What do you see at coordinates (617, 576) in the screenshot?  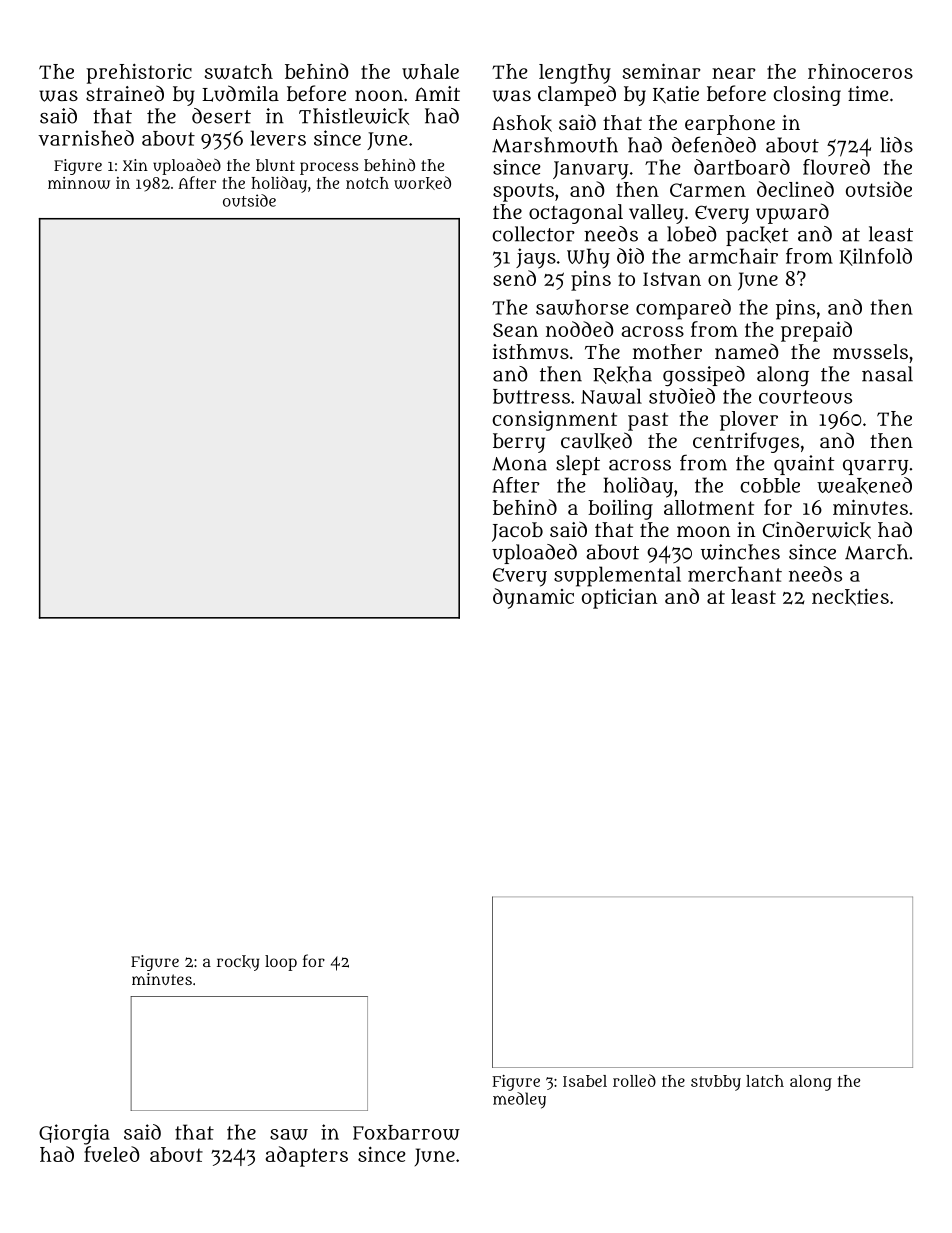 I see `supplemental` at bounding box center [617, 576].
